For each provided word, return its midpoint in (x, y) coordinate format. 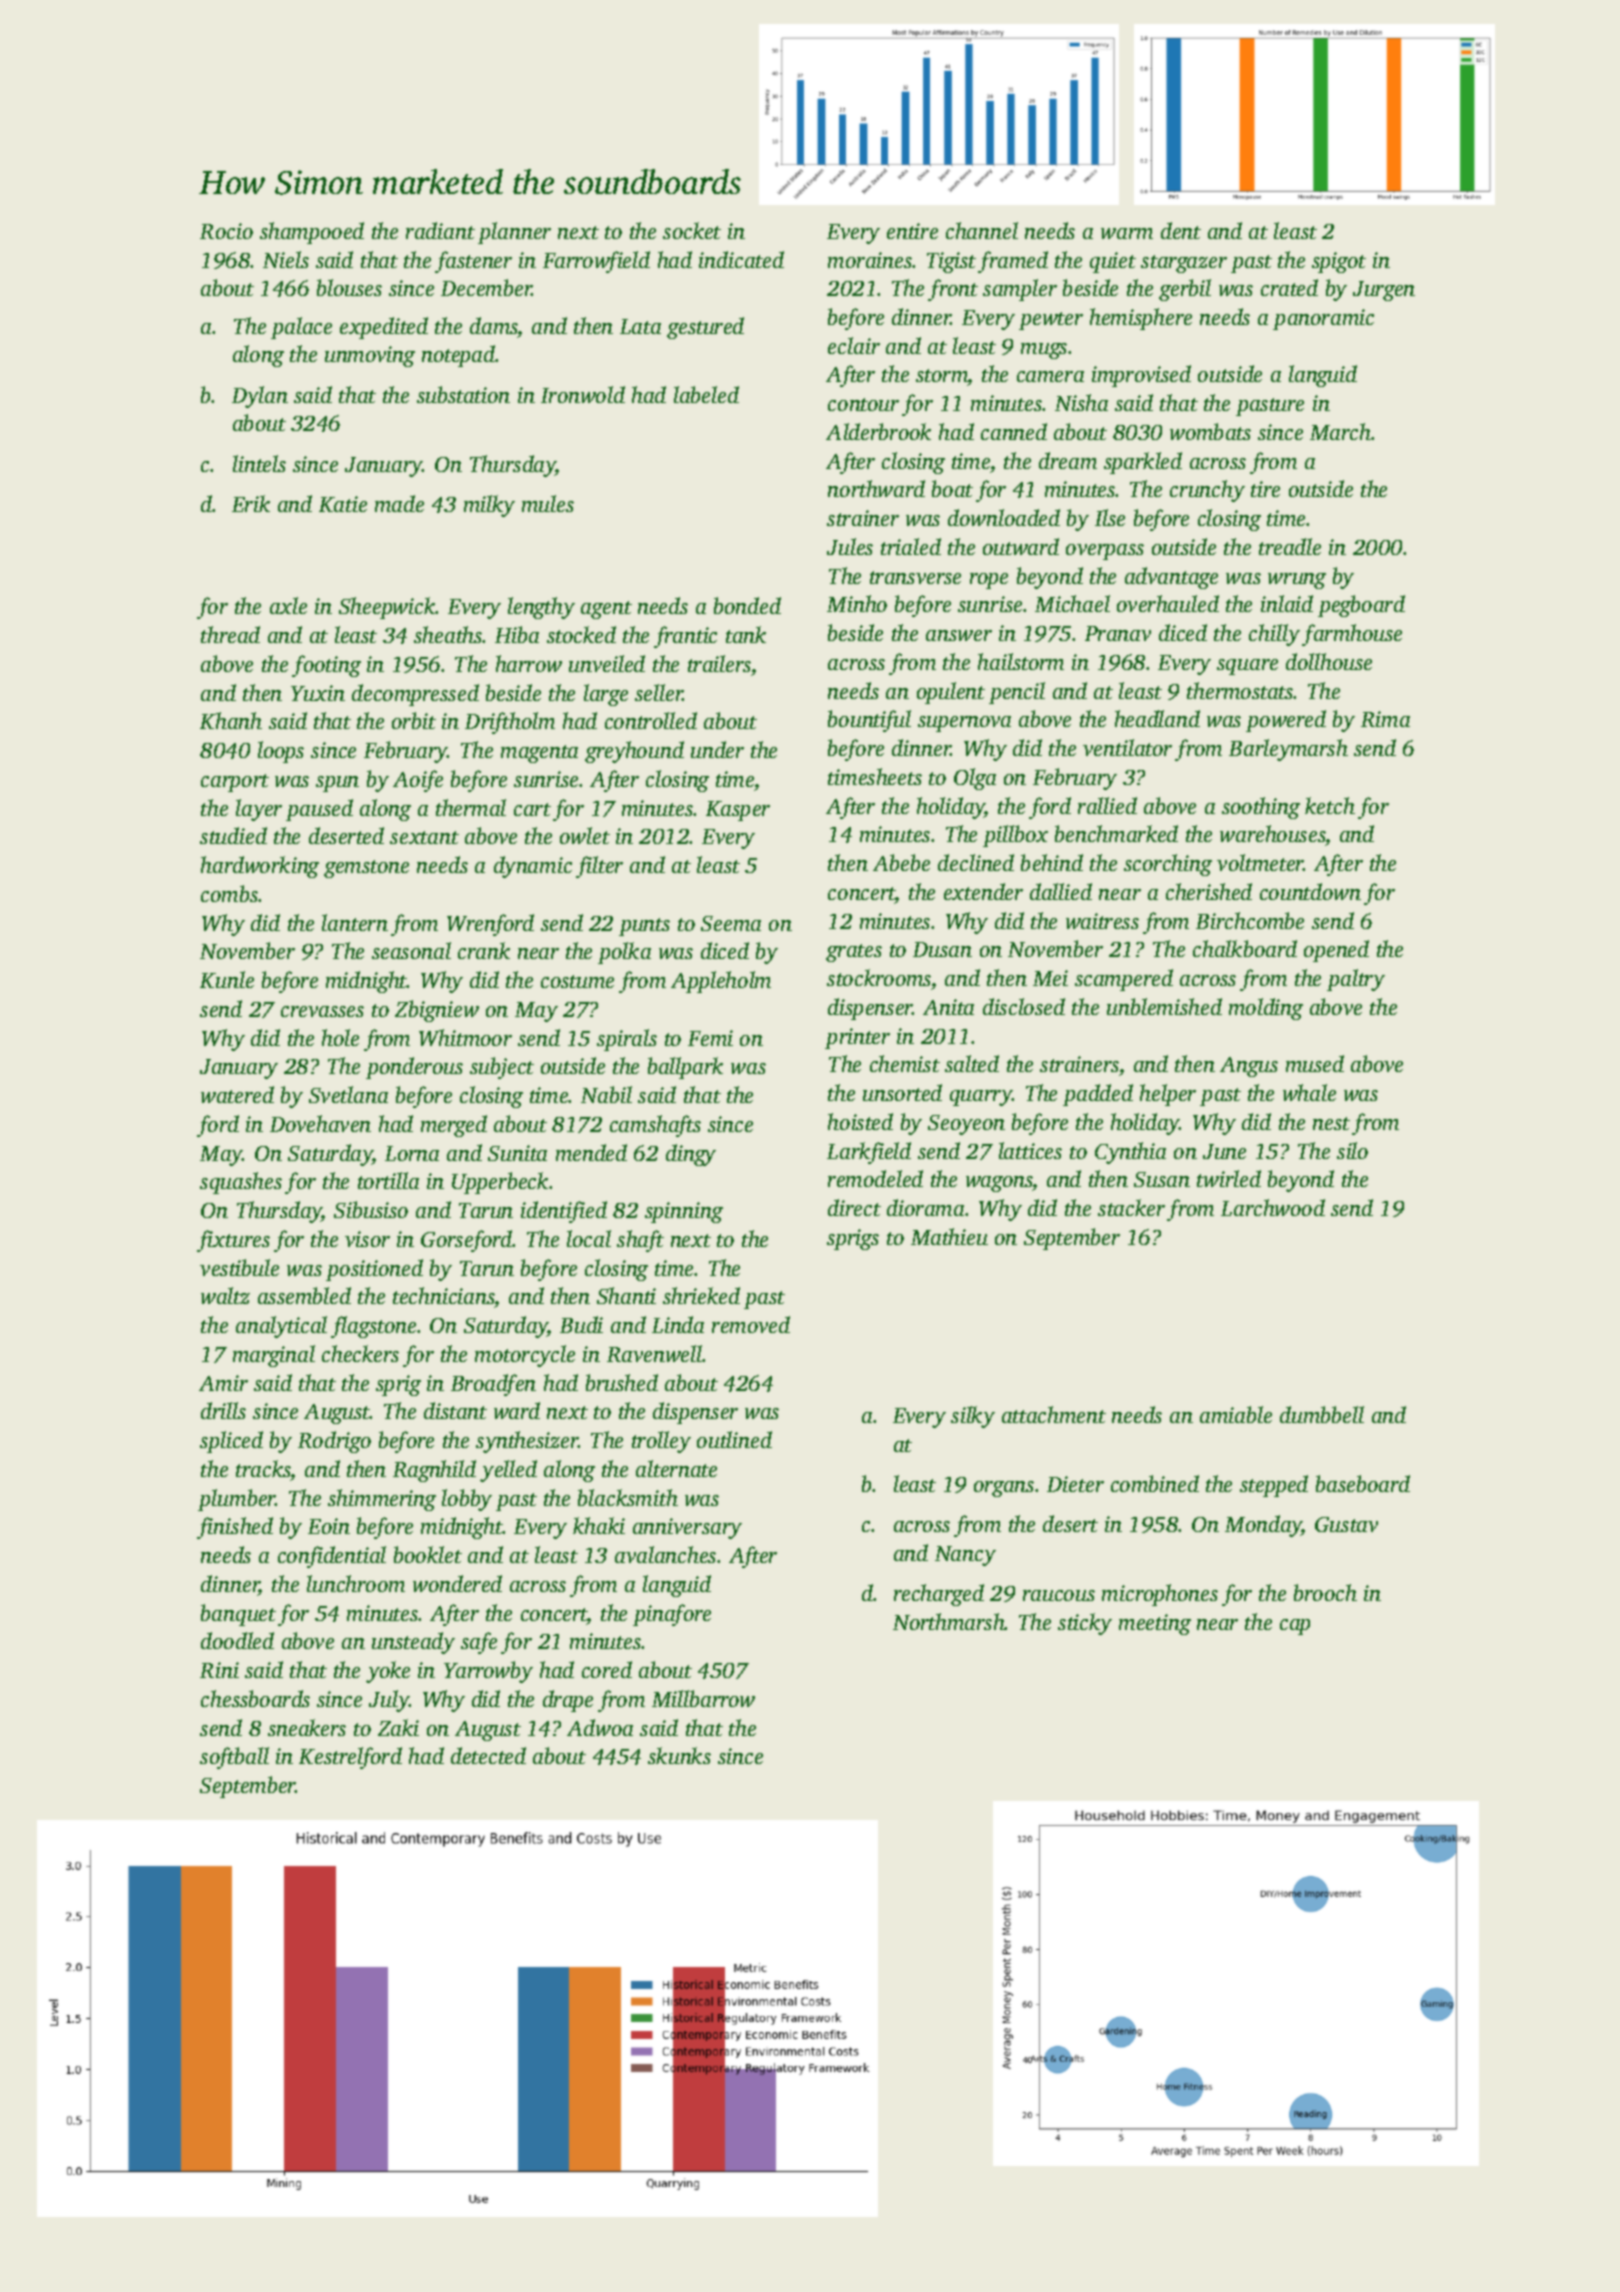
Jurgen (1384, 291)
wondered (457, 1583)
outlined (734, 1439)
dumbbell (1322, 1414)
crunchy (1207, 491)
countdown (1310, 891)
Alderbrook (878, 431)
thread (230, 634)
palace (301, 328)
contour (863, 404)
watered (237, 1094)
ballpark (685, 1068)
